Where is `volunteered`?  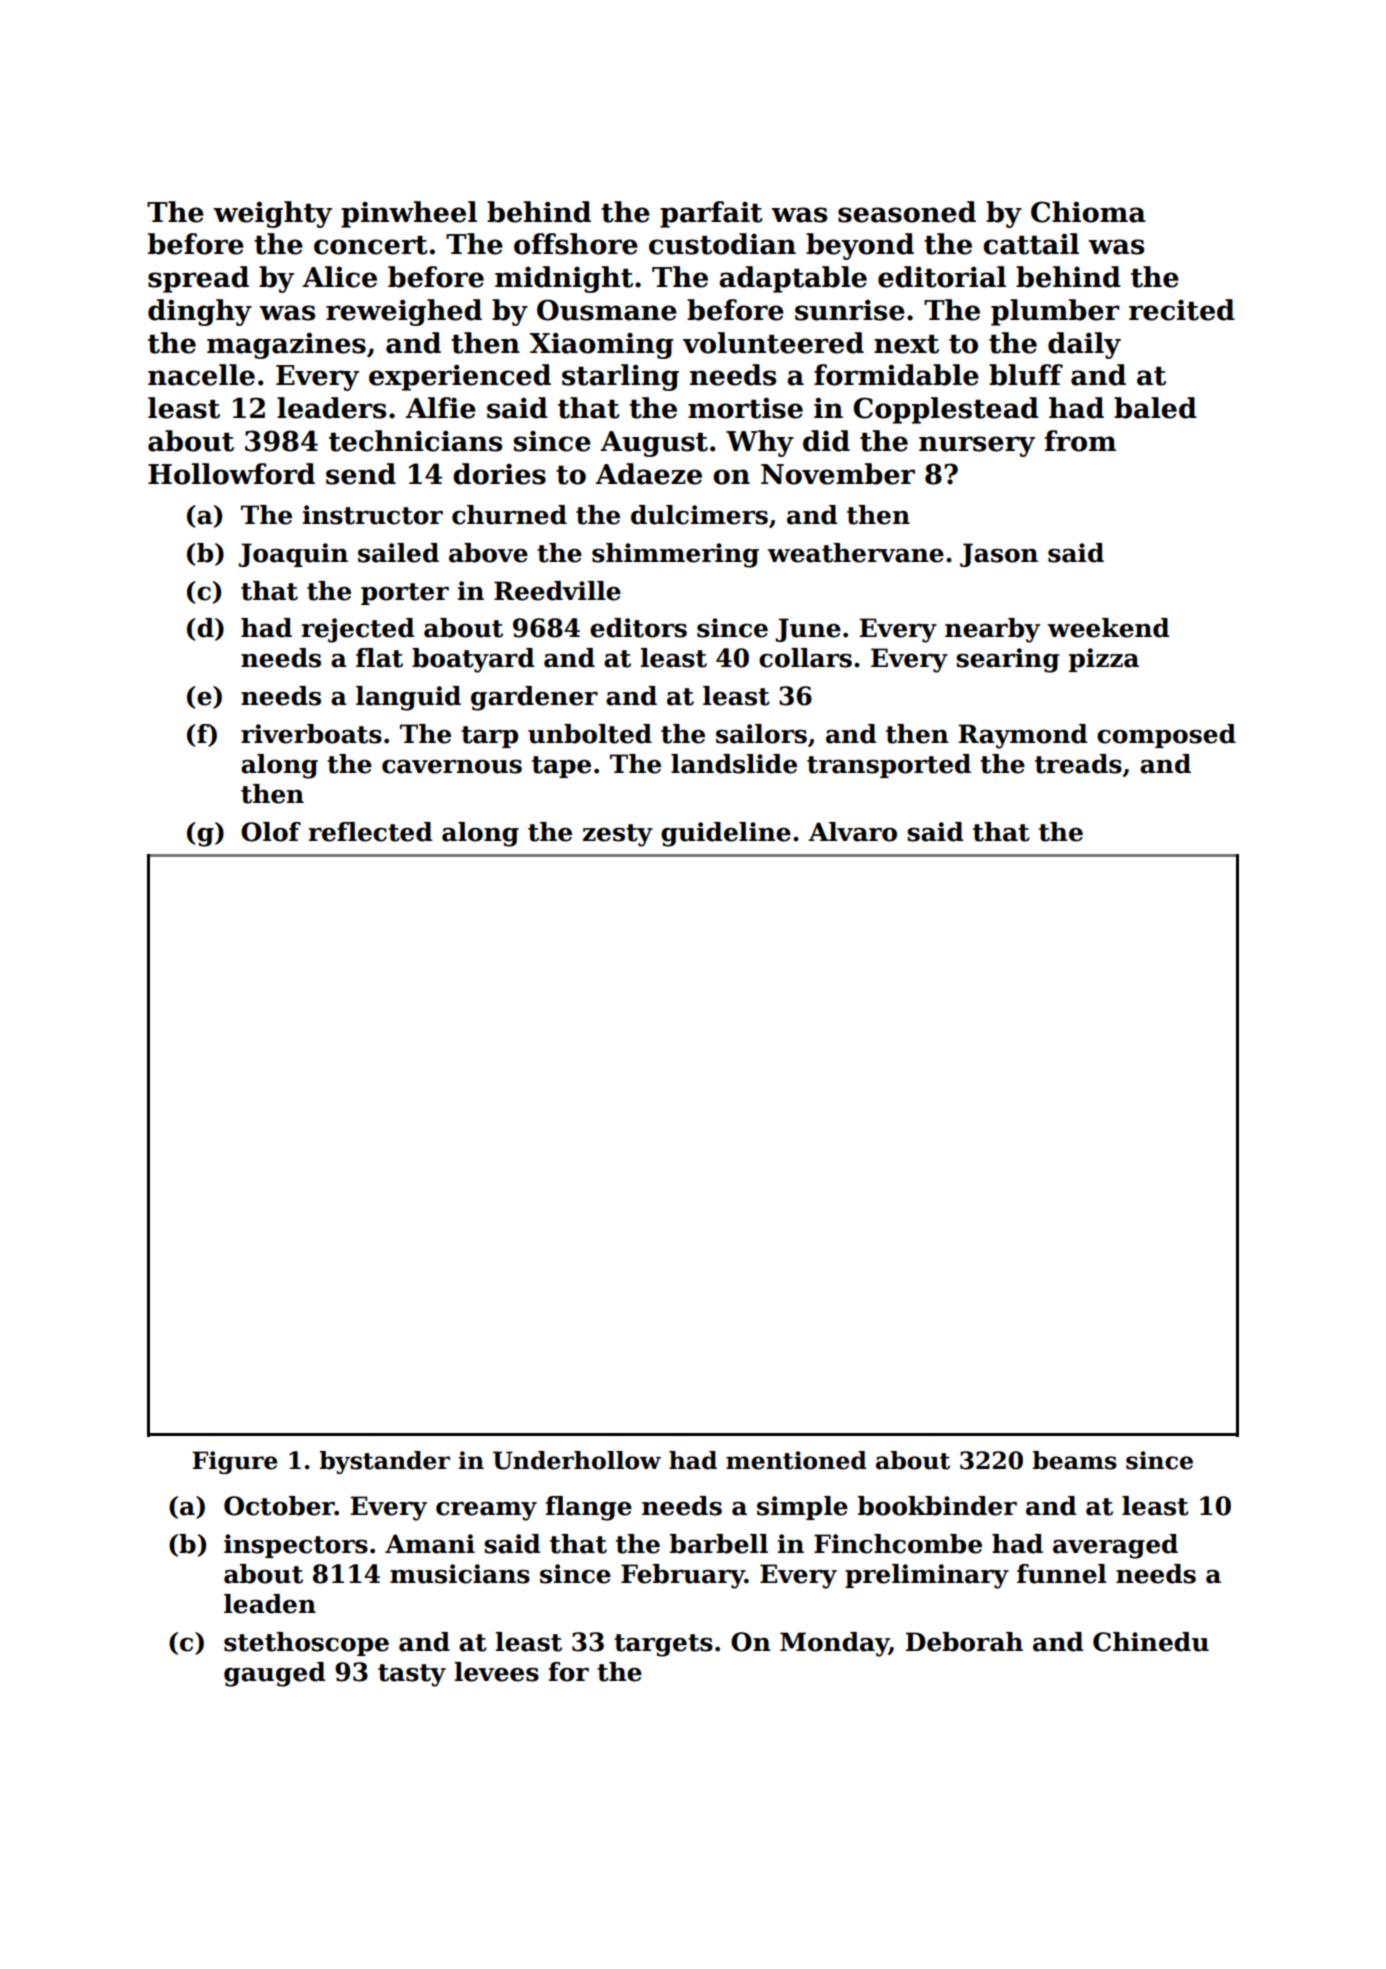
volunteered is located at coordinates (773, 343).
